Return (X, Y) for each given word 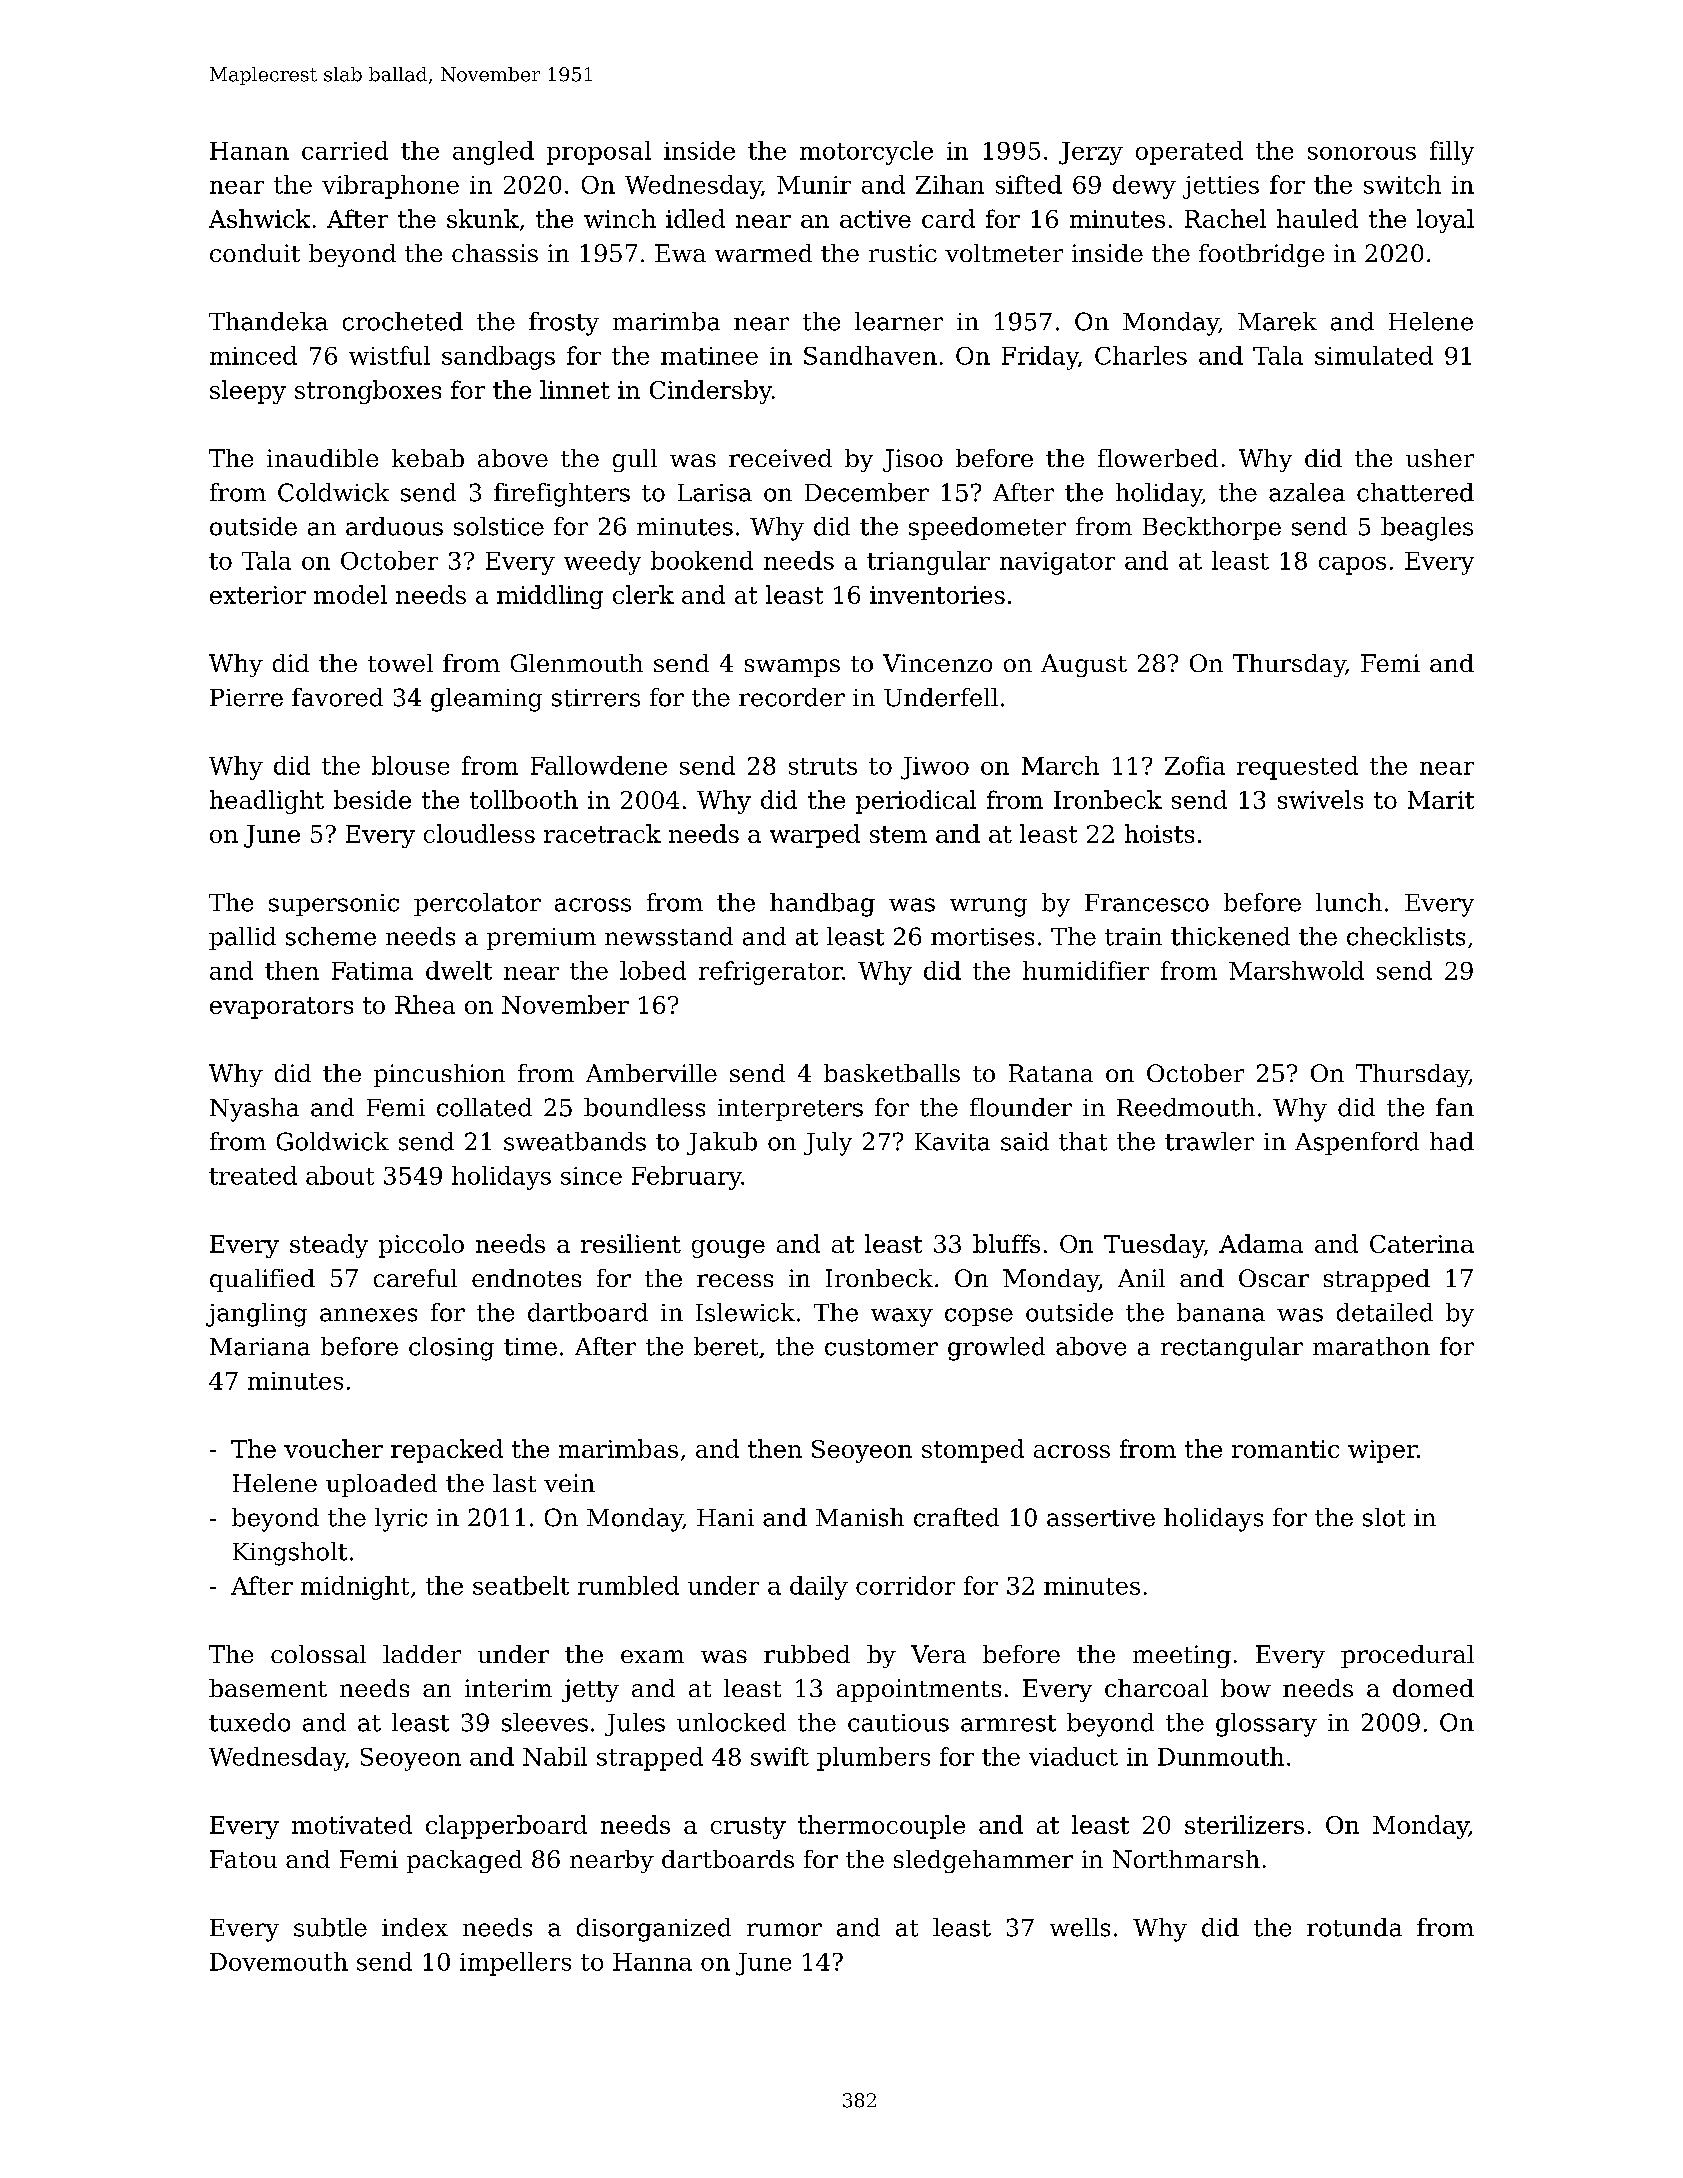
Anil (1141, 1278)
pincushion (439, 1075)
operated (1189, 153)
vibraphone (390, 187)
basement (268, 1688)
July (828, 1144)
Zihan (950, 184)
